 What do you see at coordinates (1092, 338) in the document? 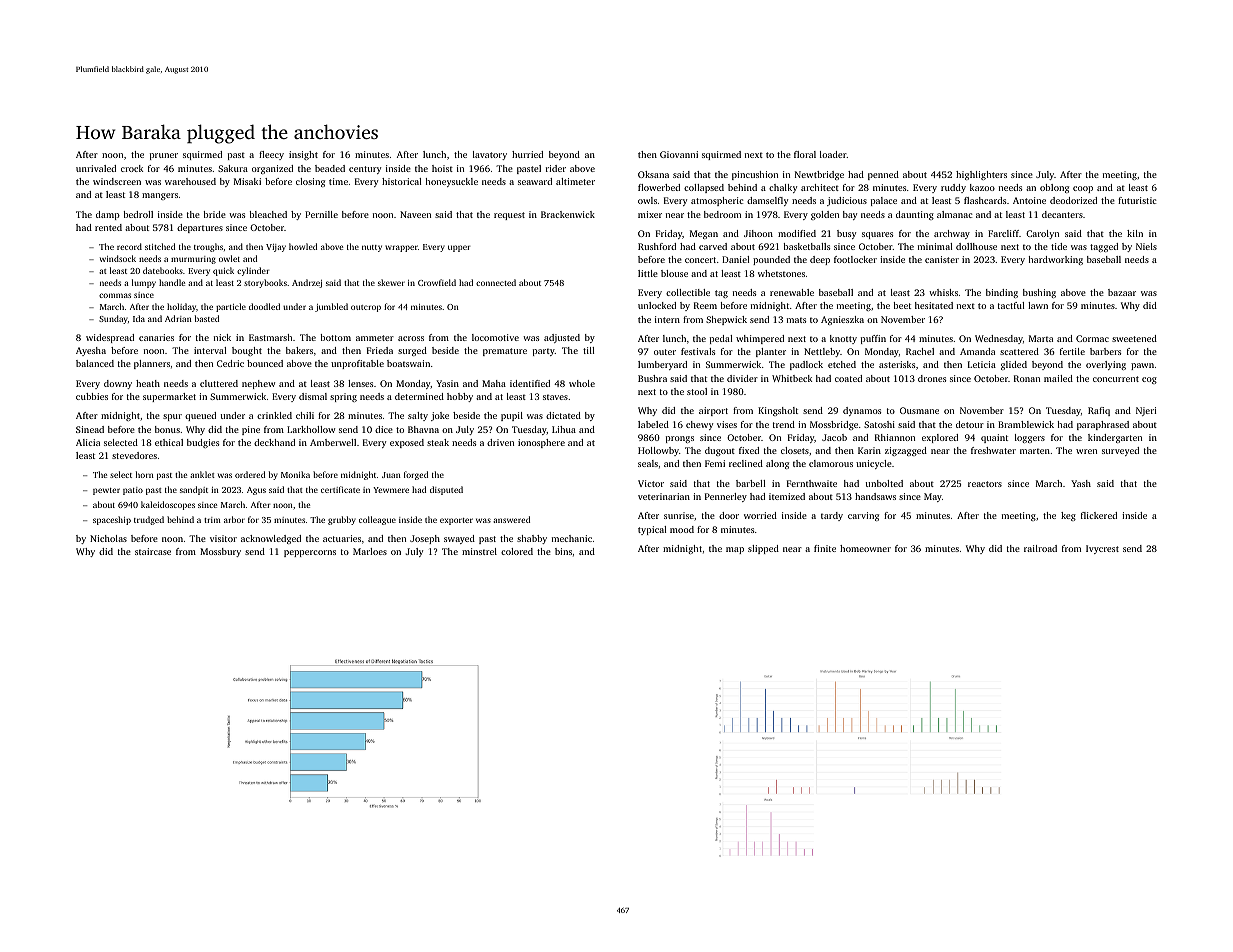
I see `Cormac` at bounding box center [1092, 338].
